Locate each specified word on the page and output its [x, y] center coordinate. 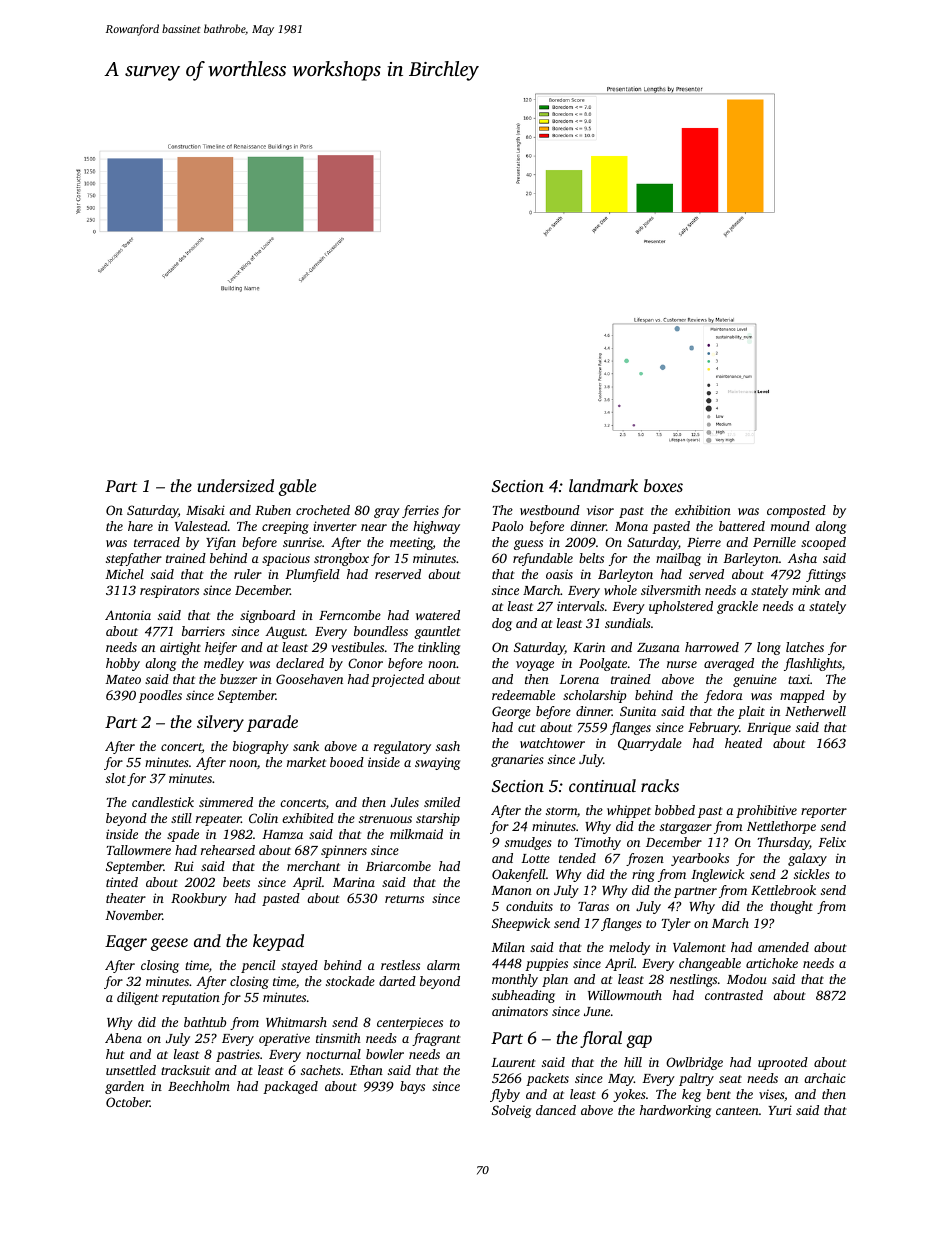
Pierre [704, 542]
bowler [385, 1054]
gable [297, 487]
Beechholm [199, 1086]
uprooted [783, 1063]
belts [591, 558]
